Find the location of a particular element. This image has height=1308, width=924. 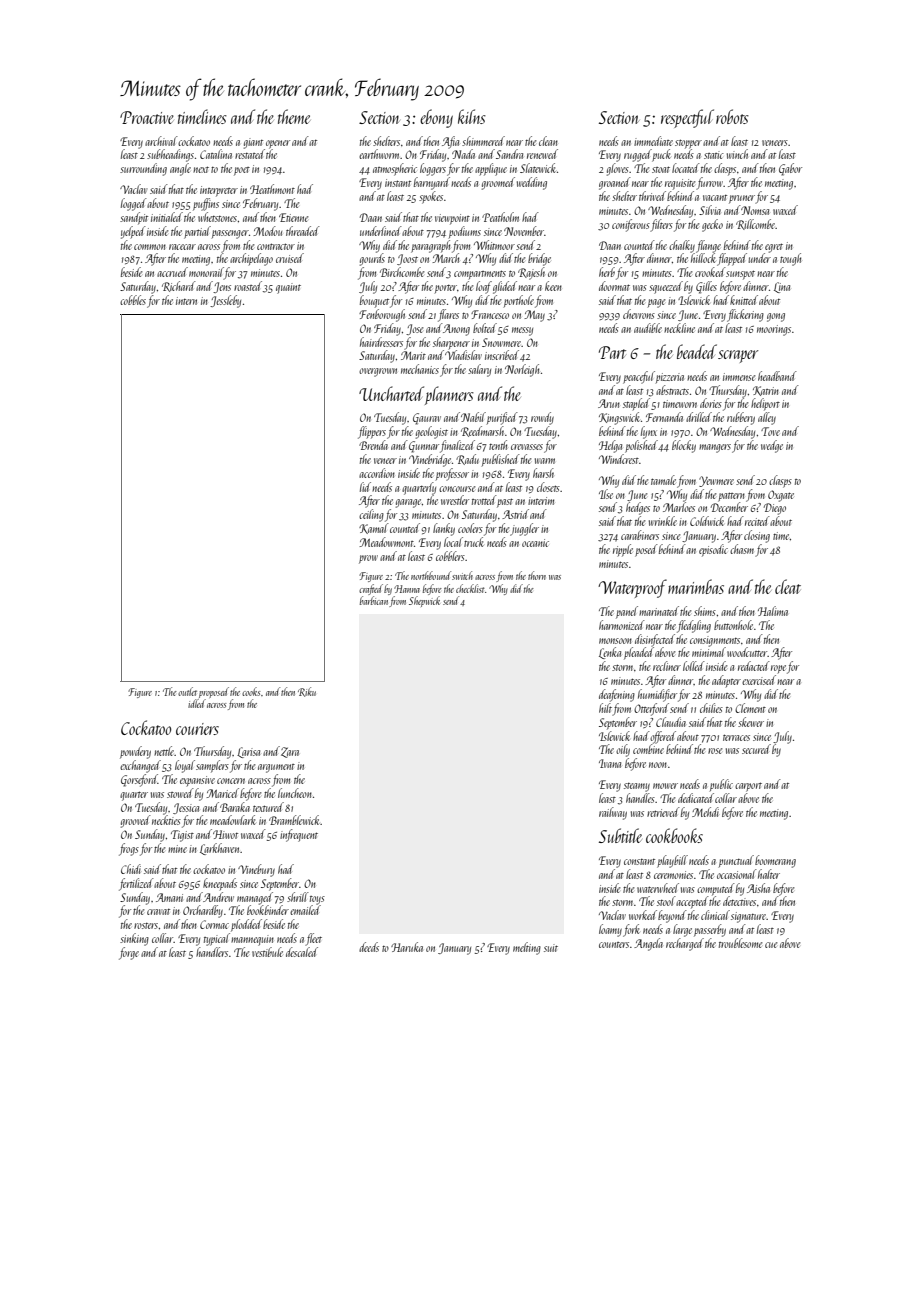

prow is located at coordinates (368, 559).
